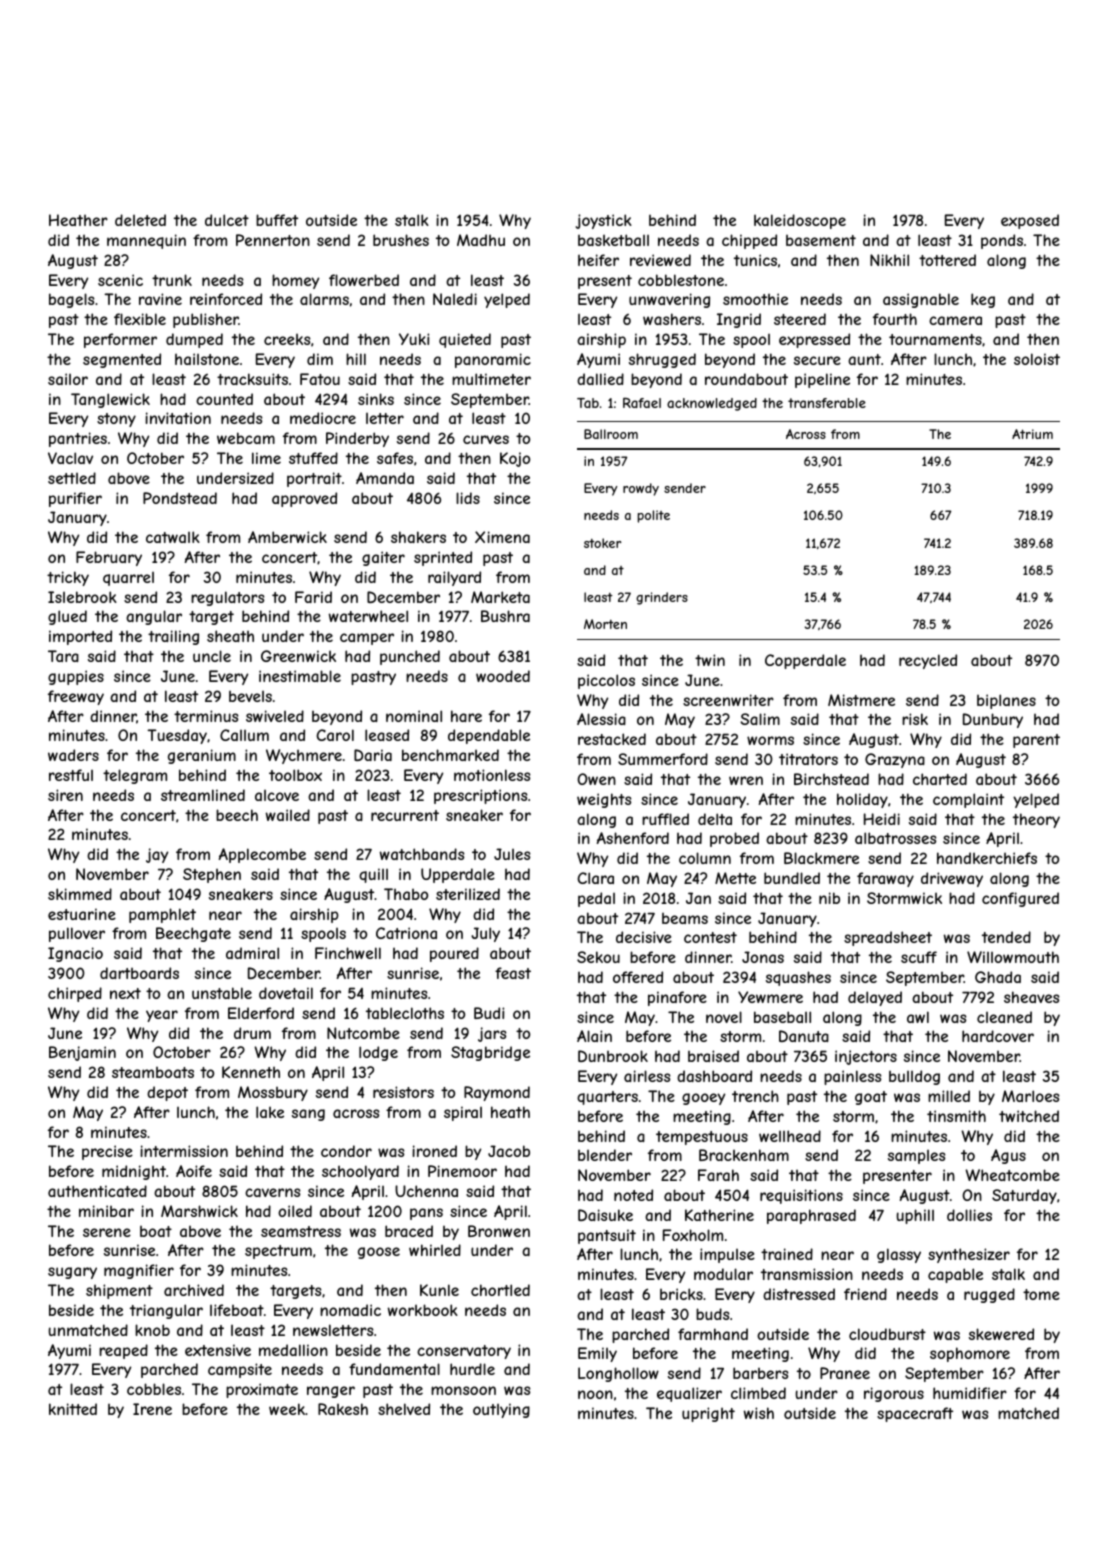 This screenshot has height=1568, width=1108. What do you see at coordinates (140, 220) in the screenshot?
I see `deleted` at bounding box center [140, 220].
